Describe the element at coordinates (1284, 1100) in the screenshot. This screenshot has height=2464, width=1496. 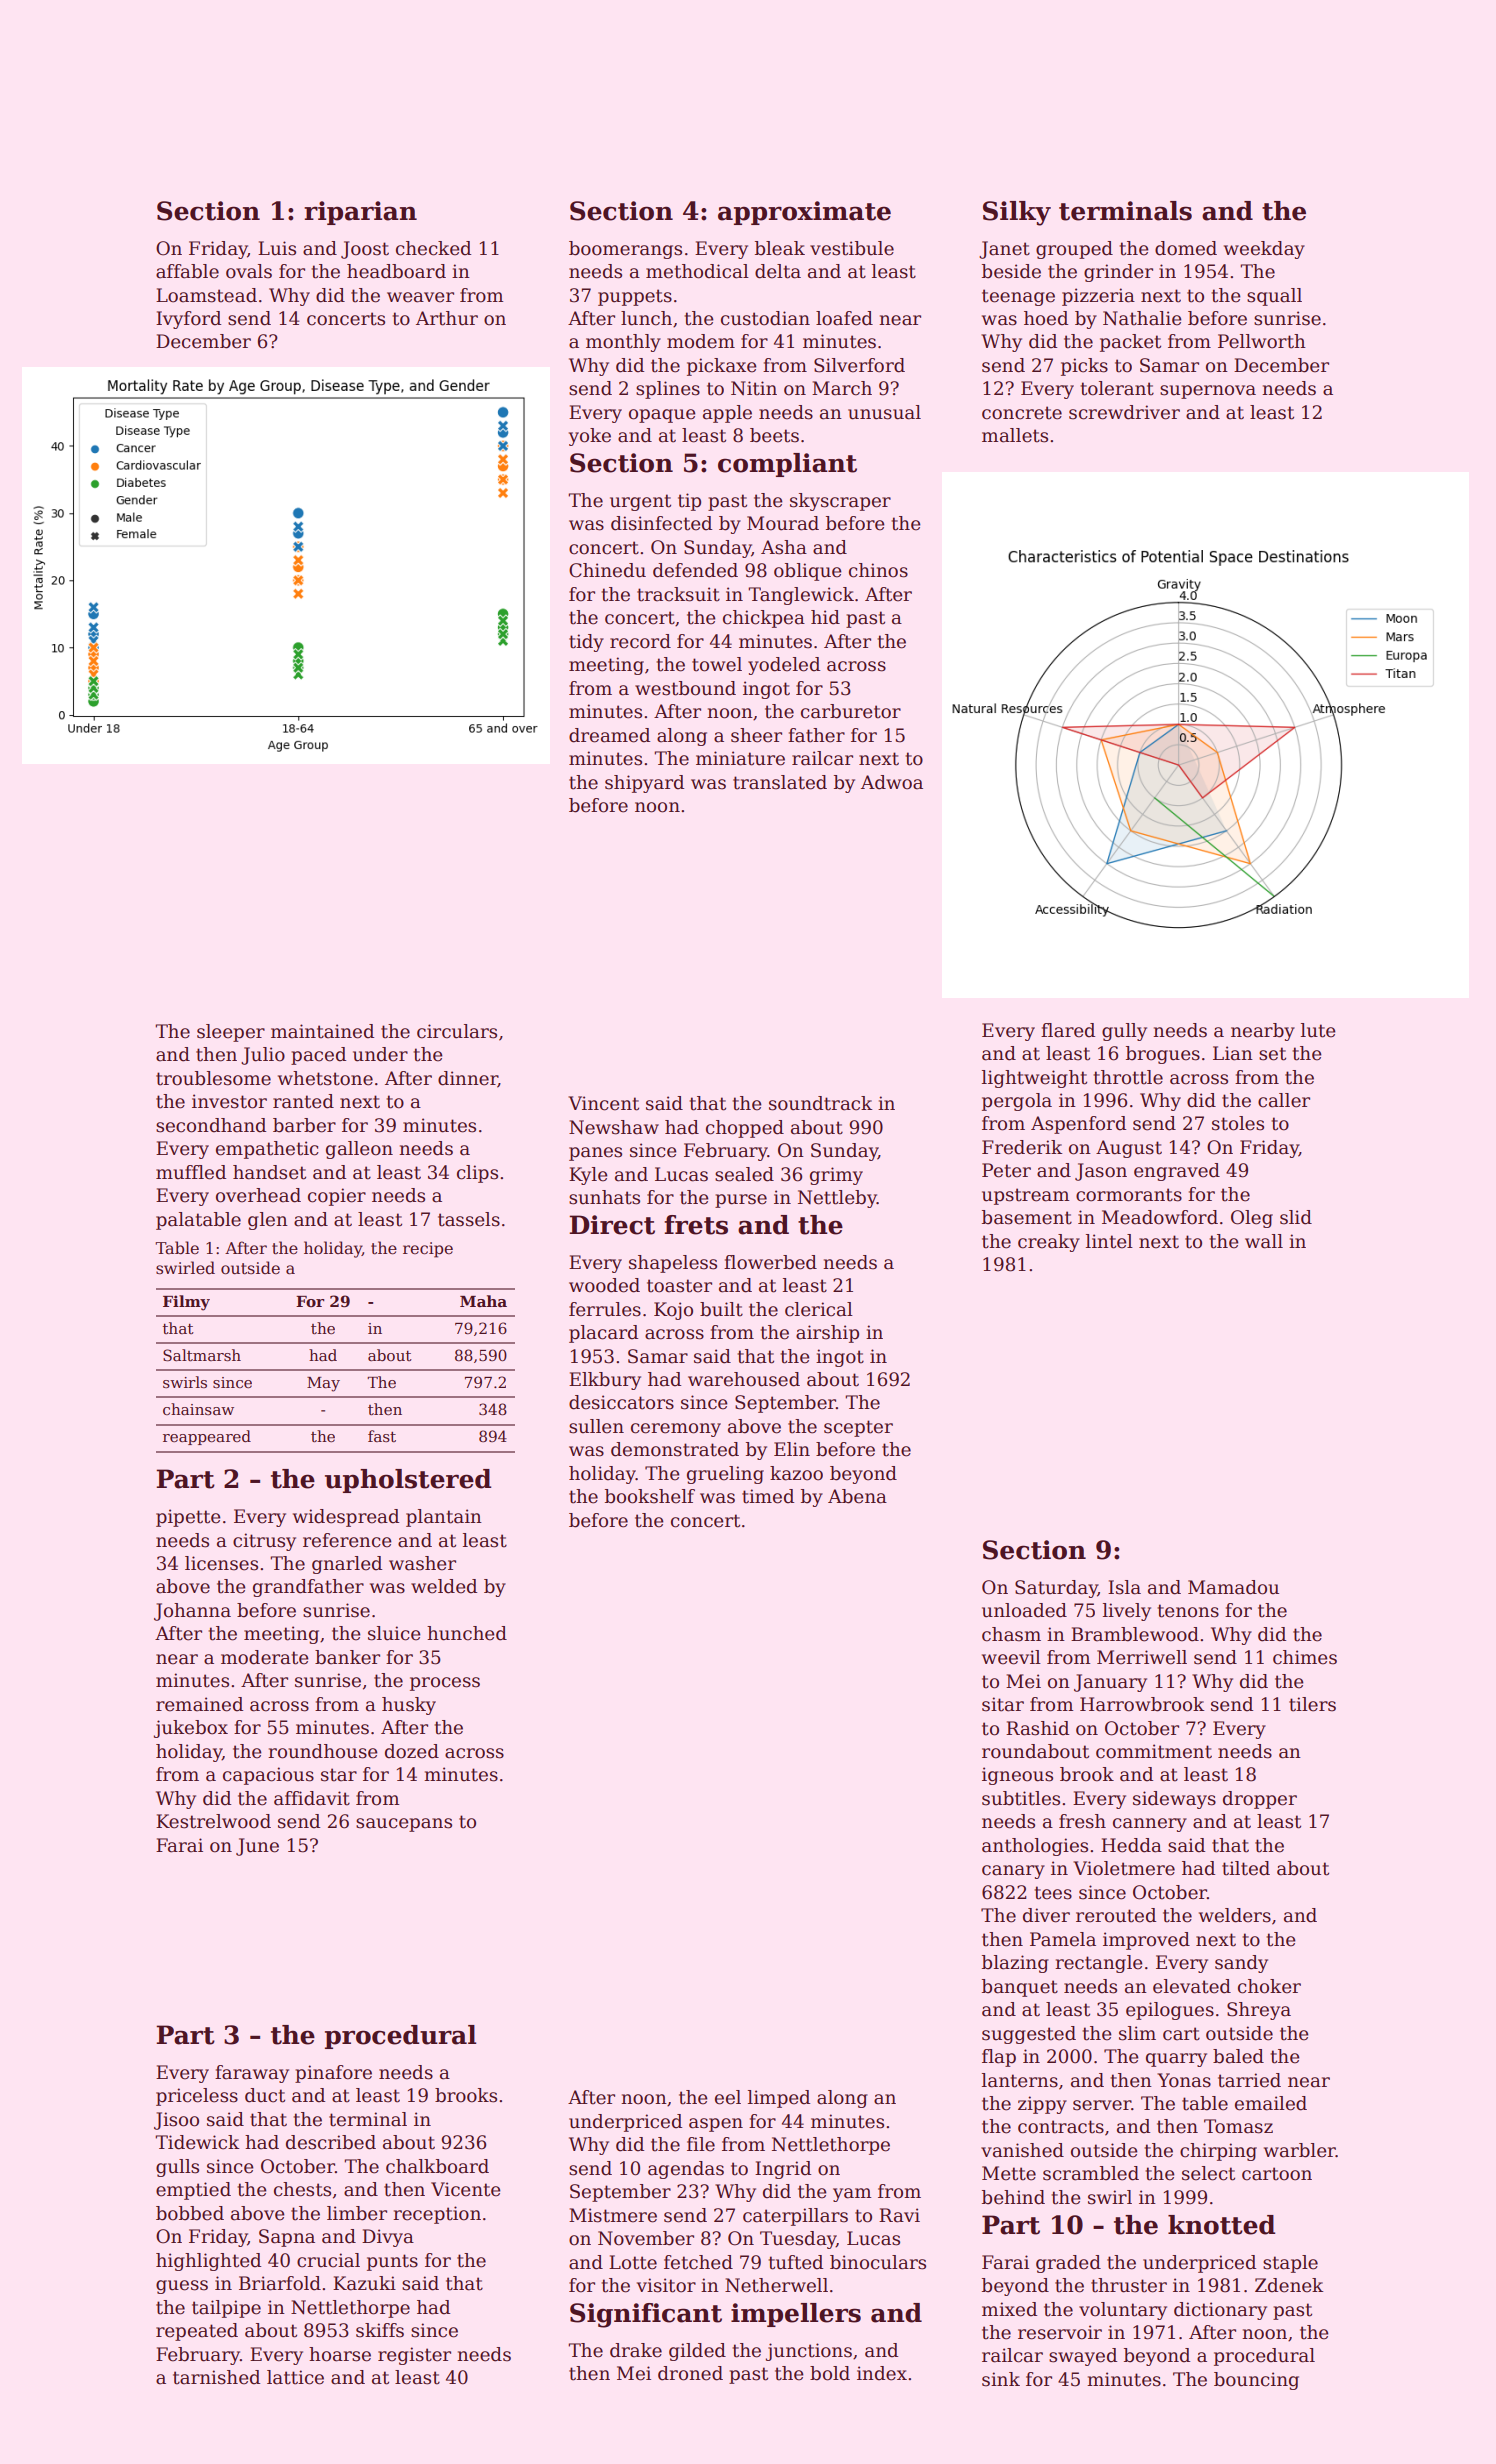
I see `caller` at that location.
